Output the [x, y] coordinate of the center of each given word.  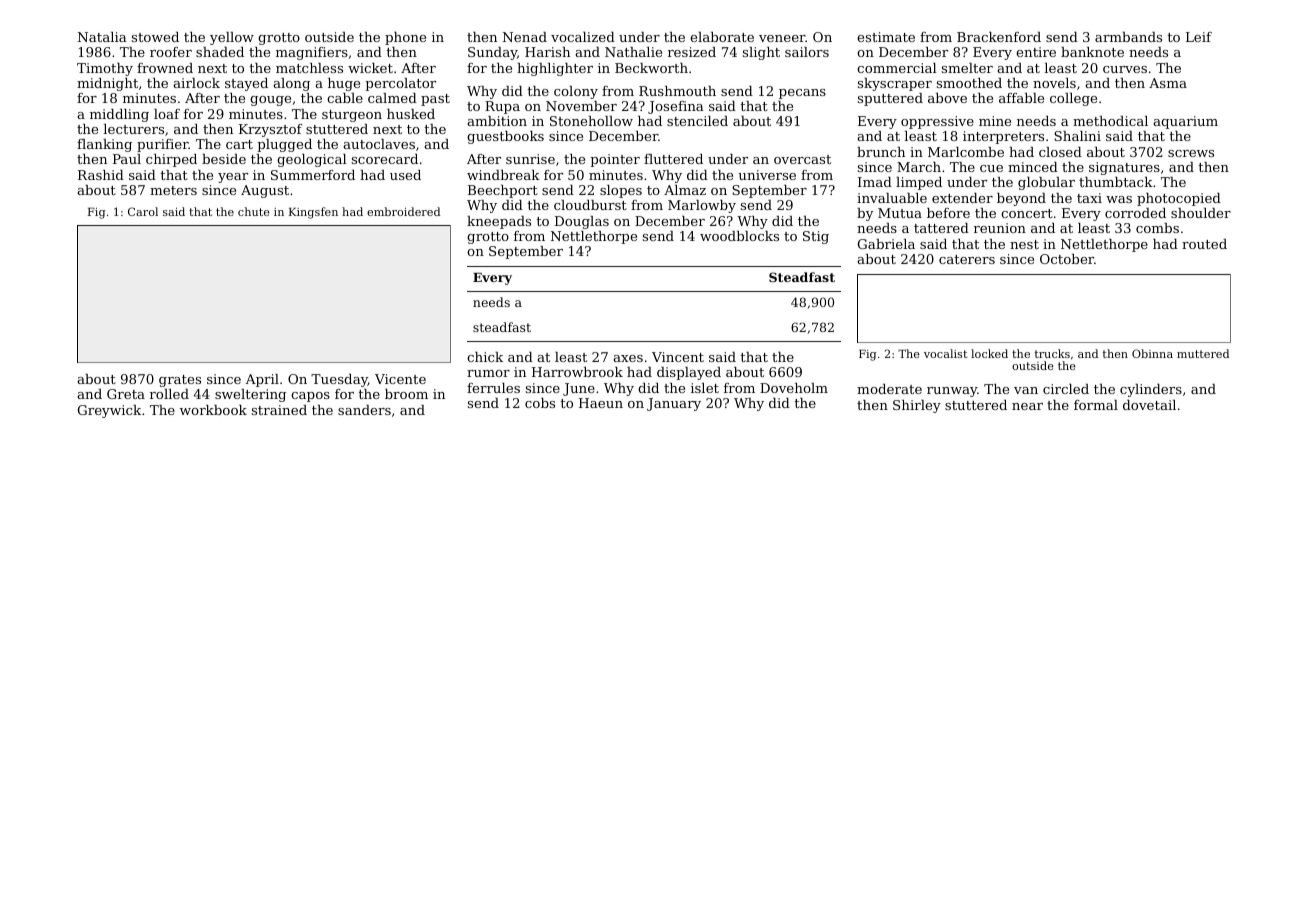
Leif [1199, 37]
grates [180, 381]
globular [1046, 183]
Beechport [503, 191]
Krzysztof [271, 130]
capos [310, 397]
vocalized [583, 37]
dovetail [1149, 405]
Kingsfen [313, 213]
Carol [143, 211]
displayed [689, 373]
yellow [232, 38]
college [1073, 99]
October [1067, 259]
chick [485, 357]
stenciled [697, 121]
